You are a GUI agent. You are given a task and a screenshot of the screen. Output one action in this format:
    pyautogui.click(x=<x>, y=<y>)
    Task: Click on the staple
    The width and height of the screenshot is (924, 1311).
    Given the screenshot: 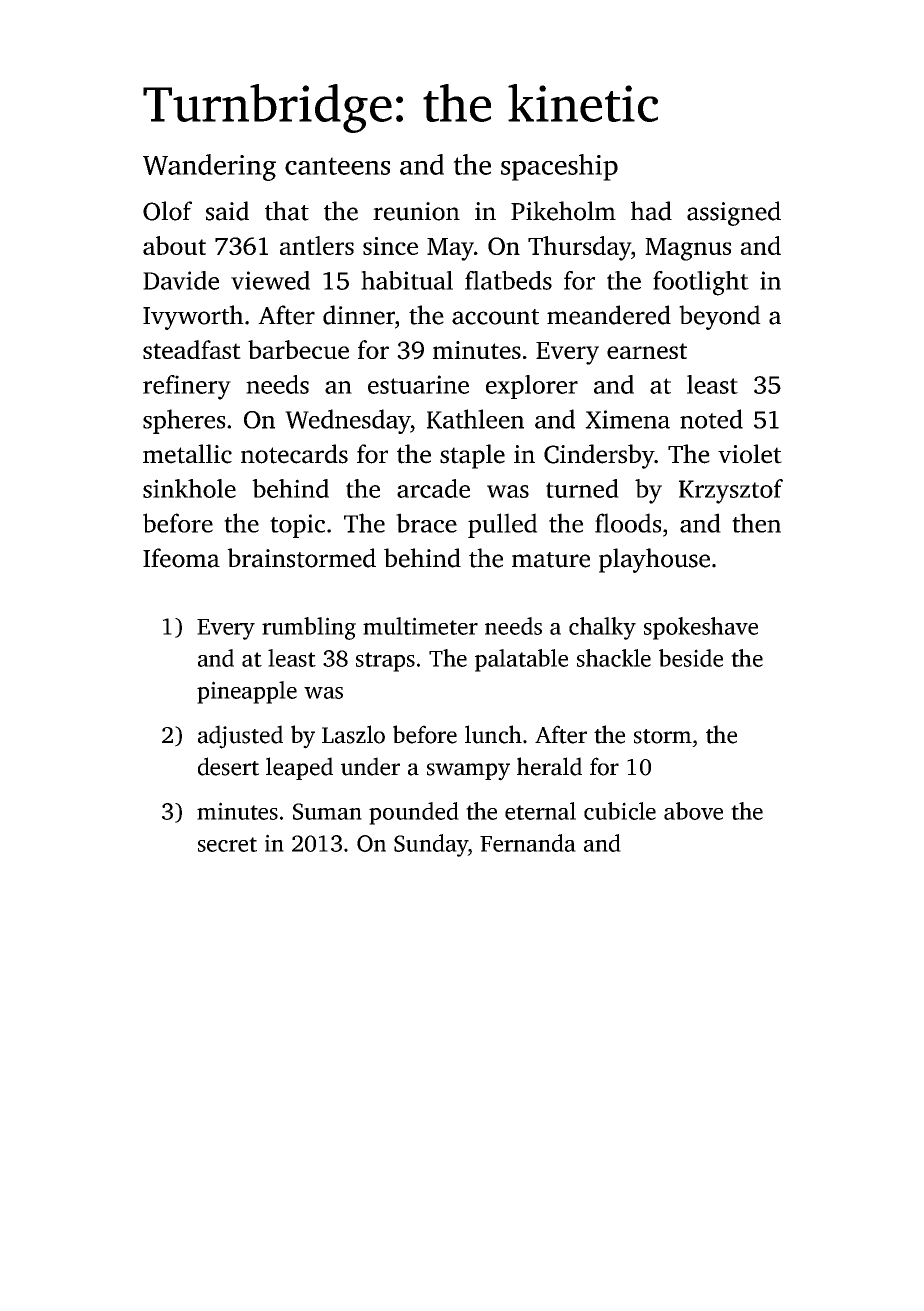 What is the action you would take?
    pyautogui.click(x=472, y=456)
